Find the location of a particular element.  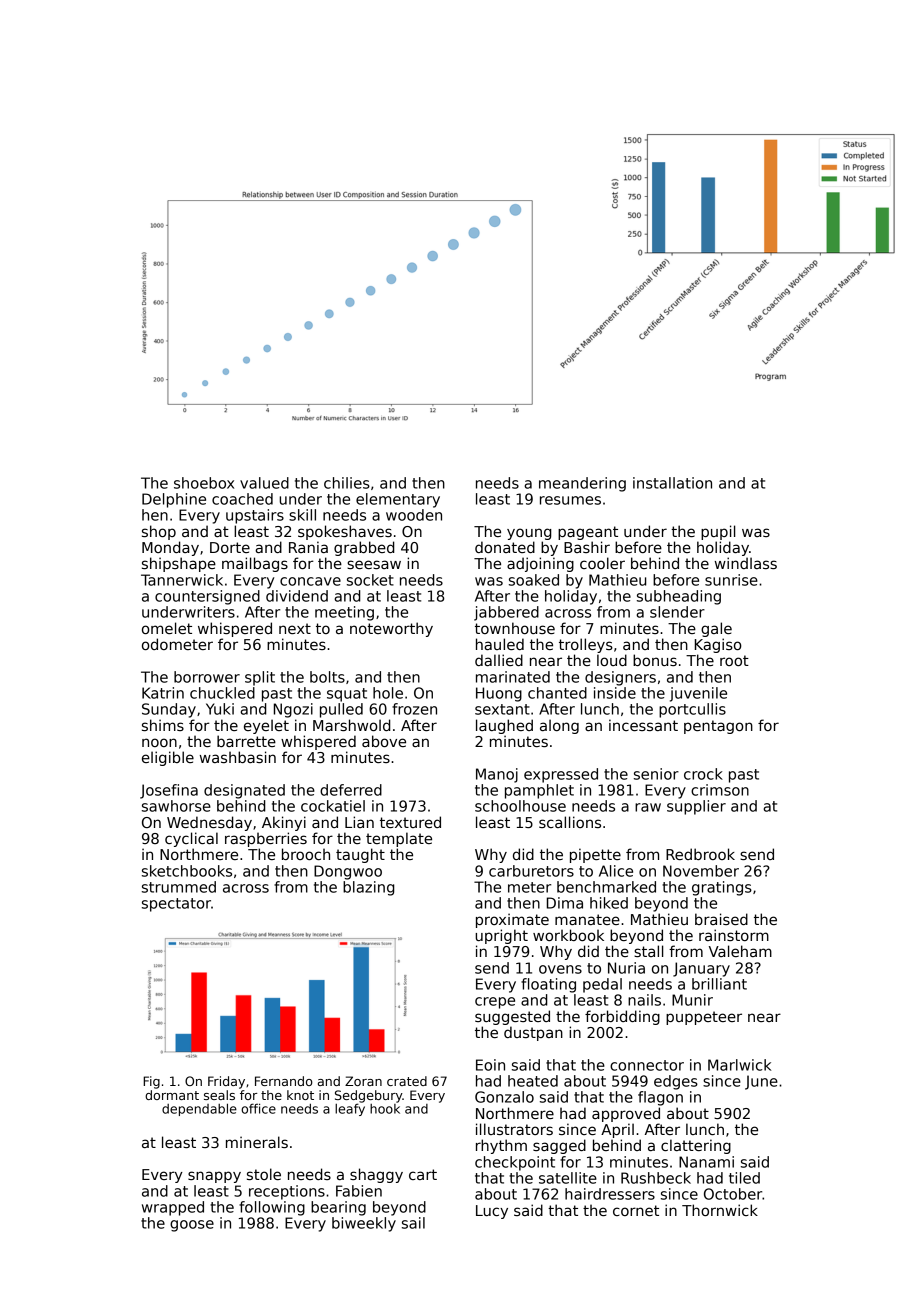

resumes is located at coordinates (570, 500).
